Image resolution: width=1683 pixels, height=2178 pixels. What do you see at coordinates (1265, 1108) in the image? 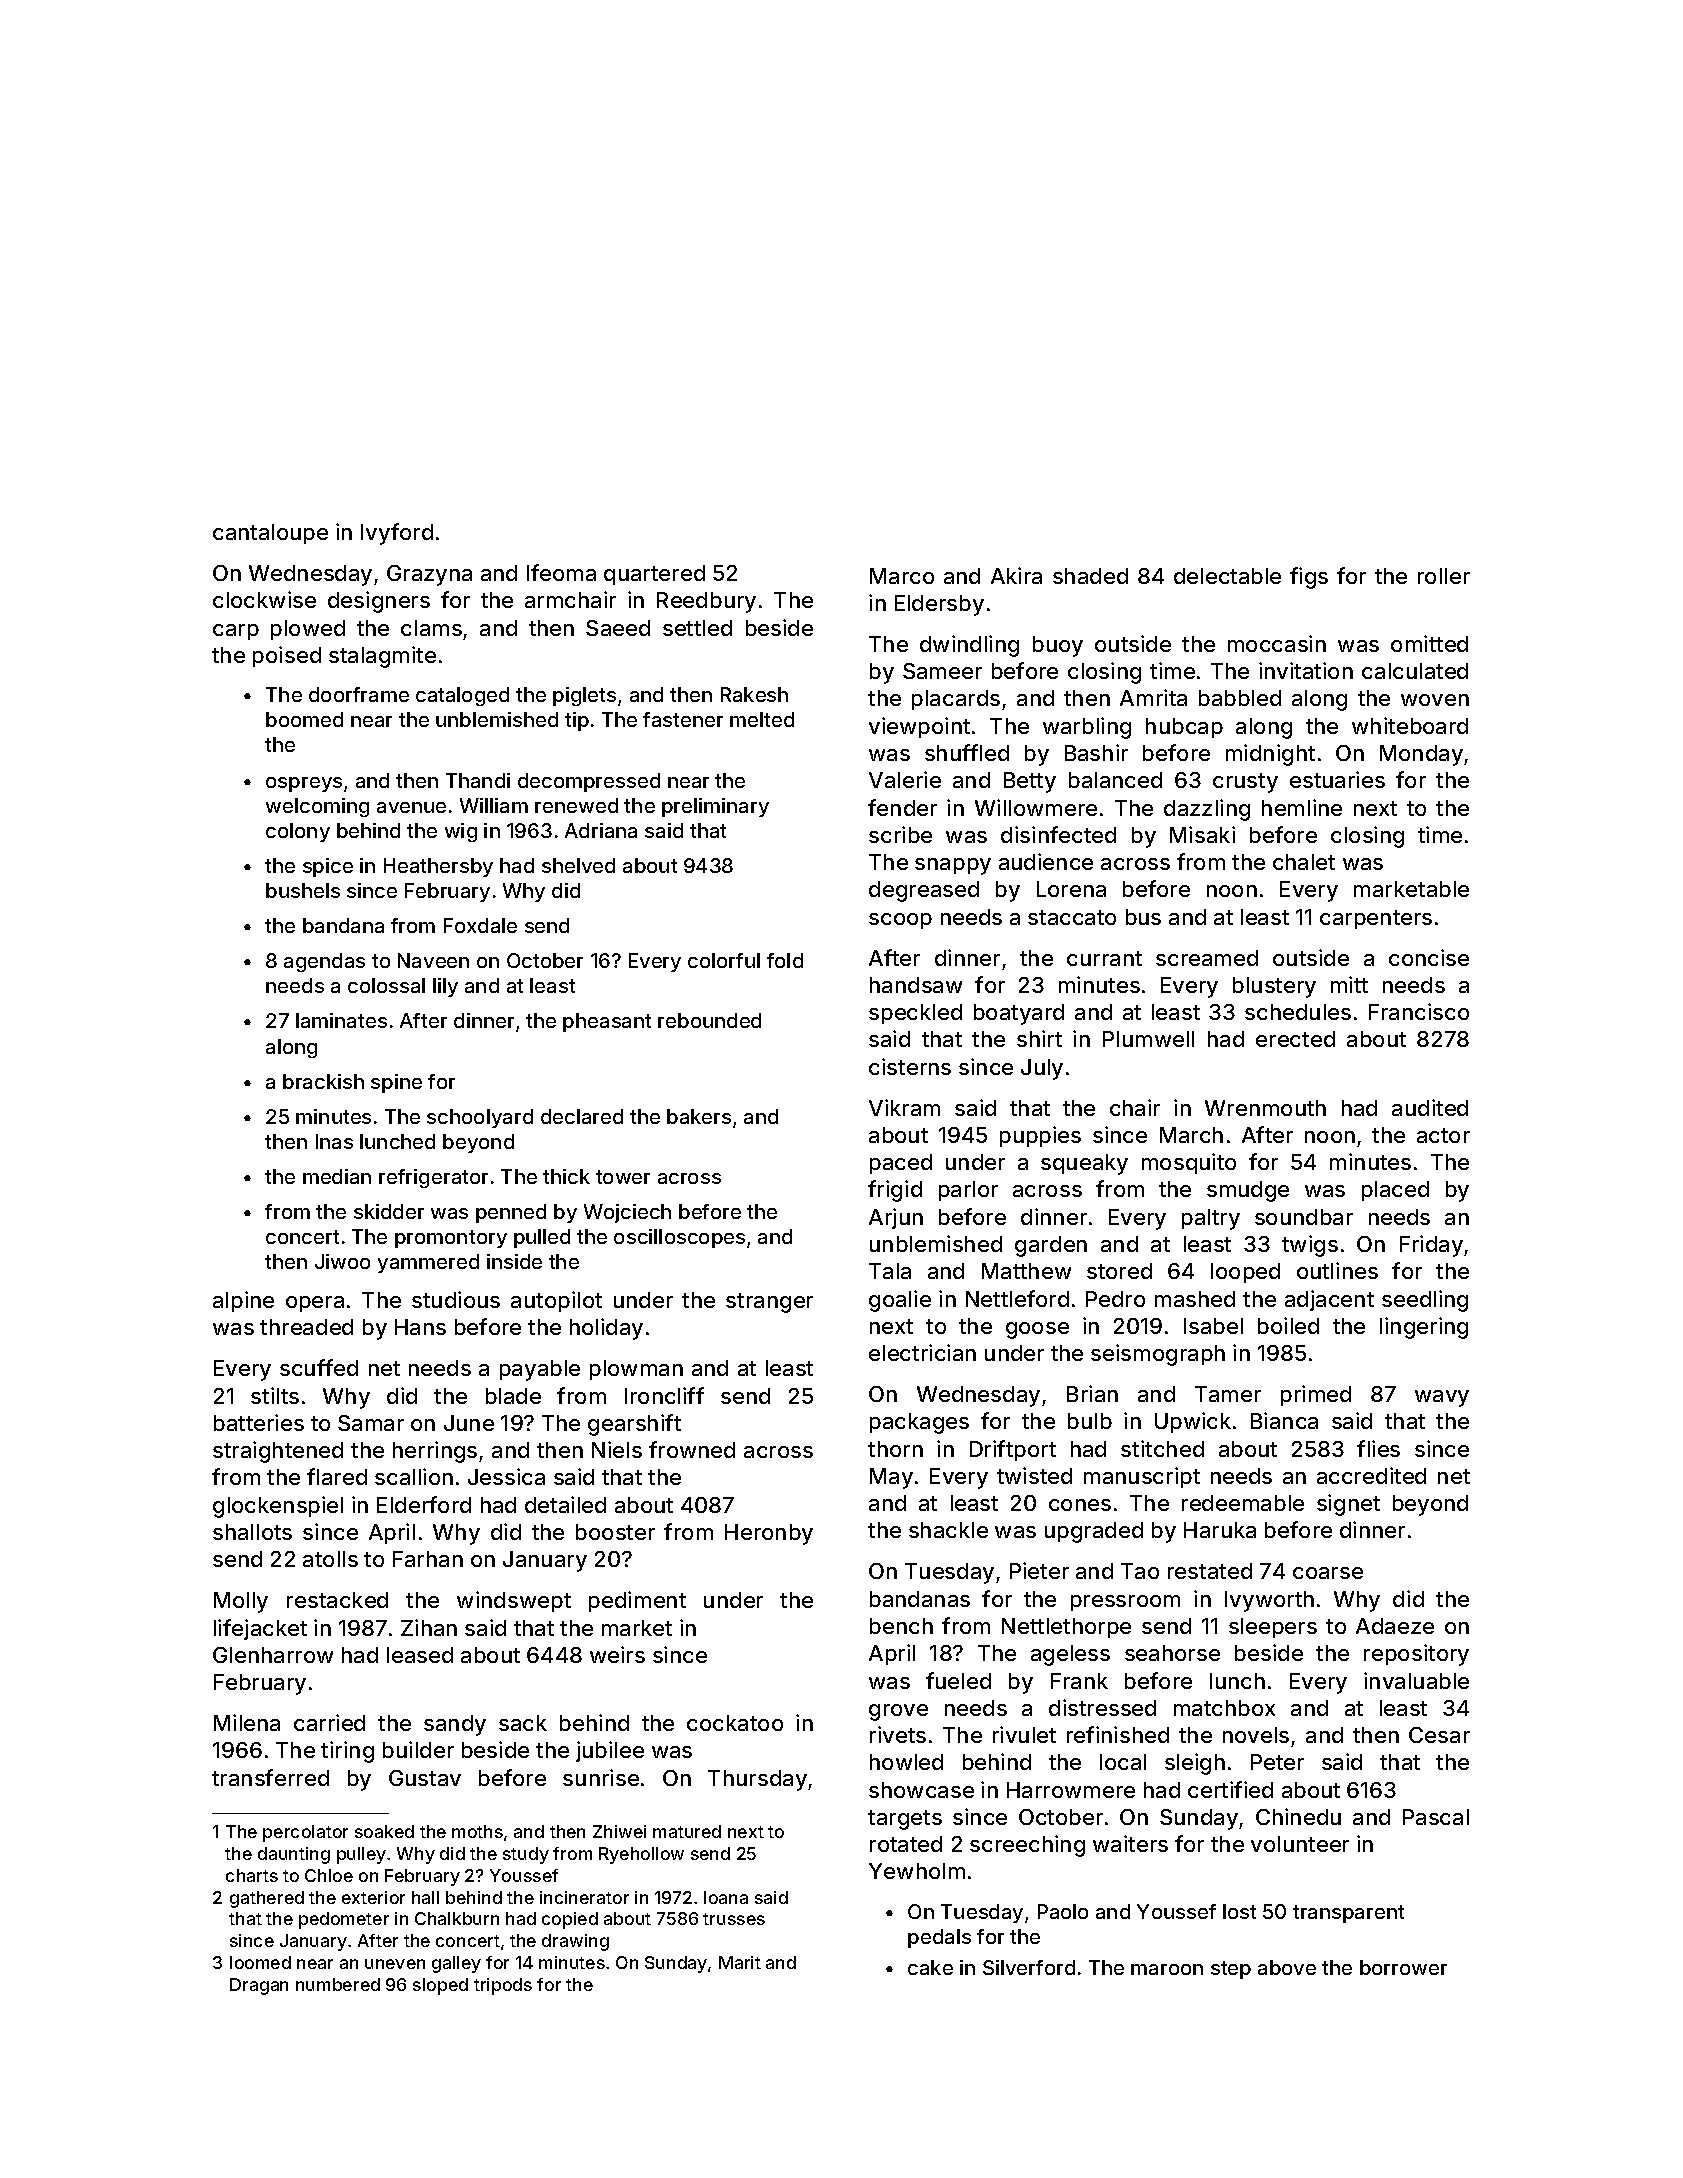
I see `Wrenmouth` at bounding box center [1265, 1108].
